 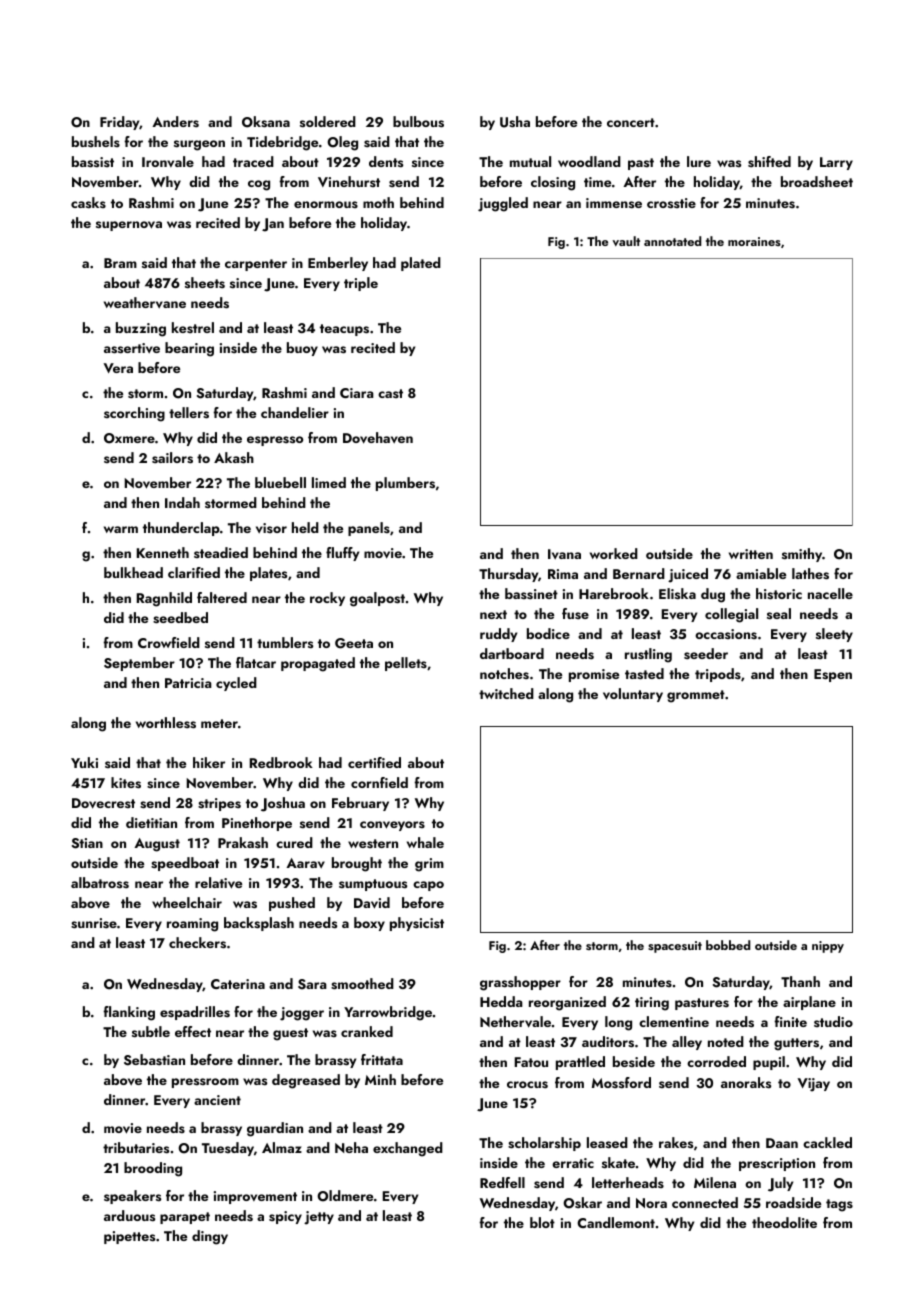 I want to click on subtle, so click(x=151, y=1031).
